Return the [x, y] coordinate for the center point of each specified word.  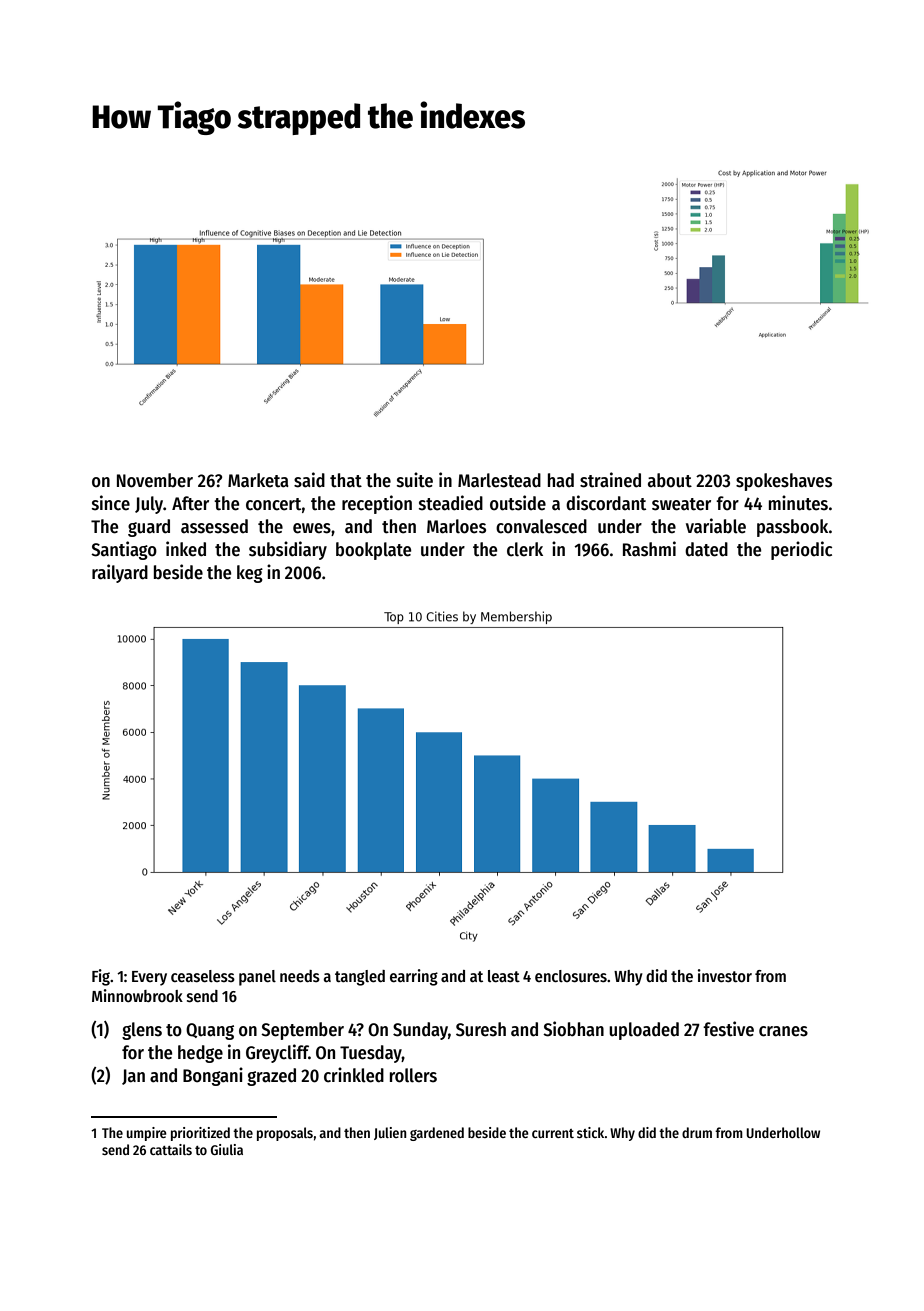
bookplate [373, 551]
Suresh [481, 1029]
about [670, 480]
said [309, 480]
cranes [783, 1031]
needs [300, 976]
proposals [285, 1134]
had [561, 480]
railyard [120, 573]
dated [706, 549]
